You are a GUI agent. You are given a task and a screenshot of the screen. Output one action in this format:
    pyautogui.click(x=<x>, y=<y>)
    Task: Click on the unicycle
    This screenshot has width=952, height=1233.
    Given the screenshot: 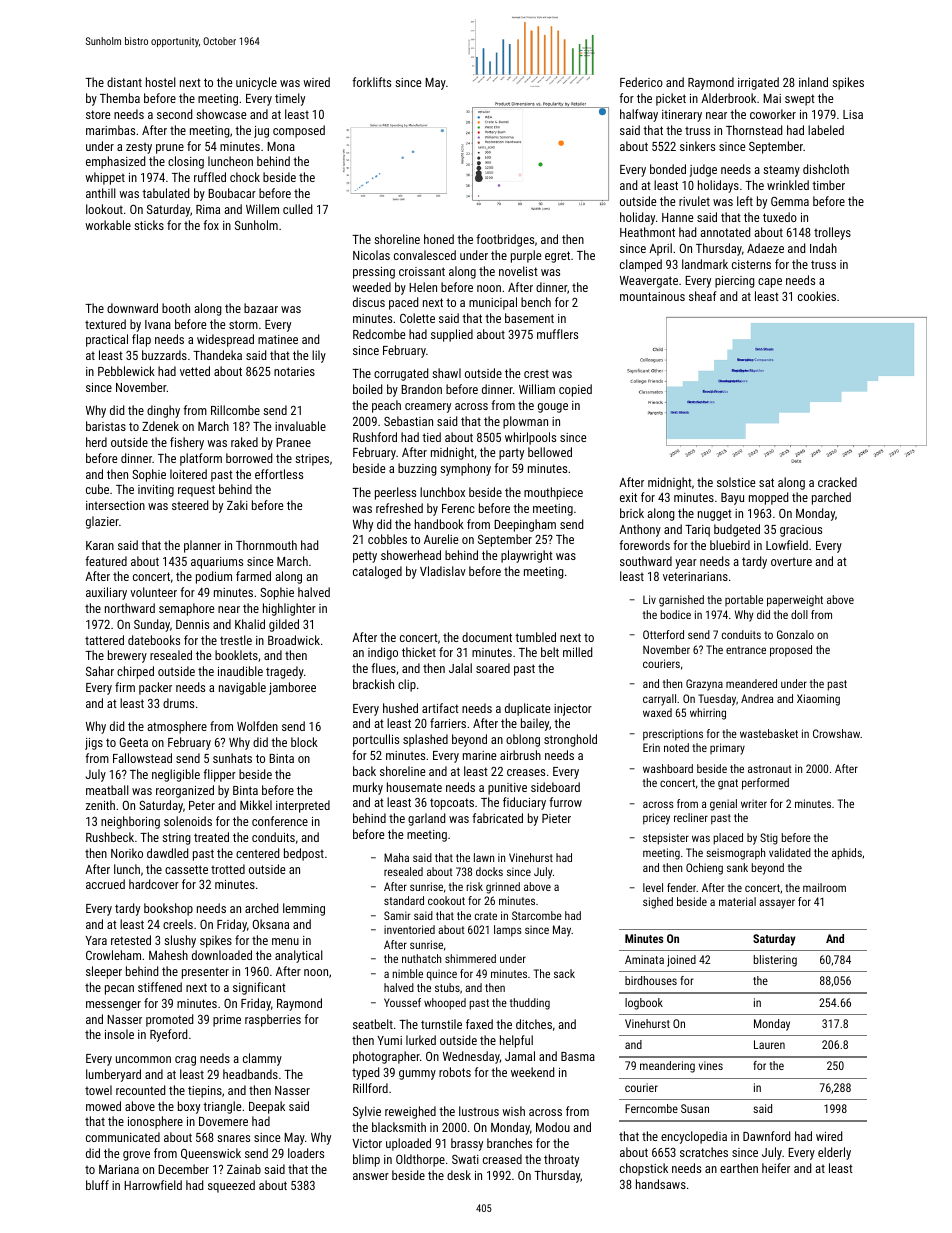 What is the action you would take?
    pyautogui.click(x=256, y=83)
